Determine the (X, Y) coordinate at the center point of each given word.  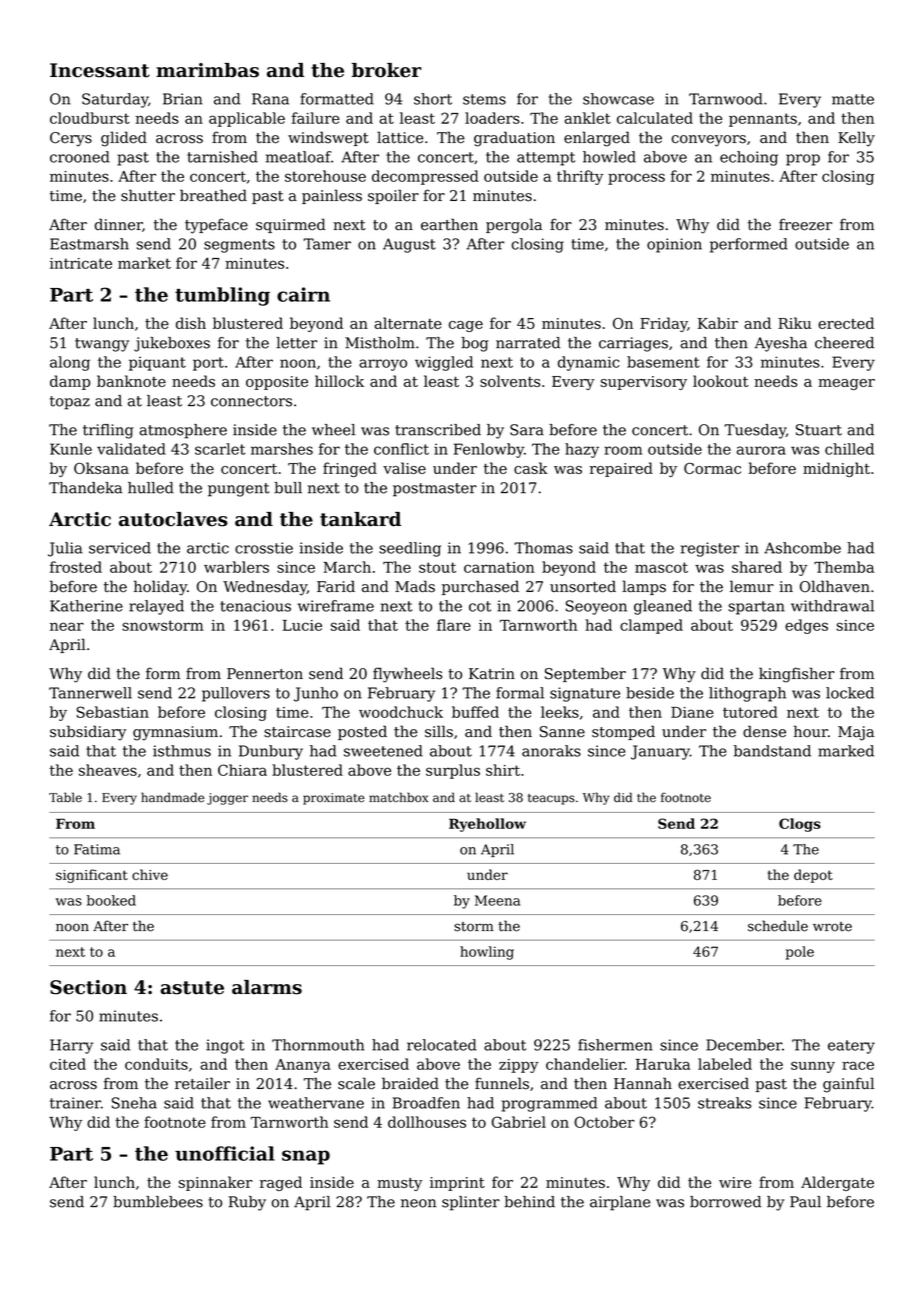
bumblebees (158, 1202)
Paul (805, 1202)
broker (387, 70)
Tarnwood (726, 99)
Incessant (100, 70)
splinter (471, 1203)
